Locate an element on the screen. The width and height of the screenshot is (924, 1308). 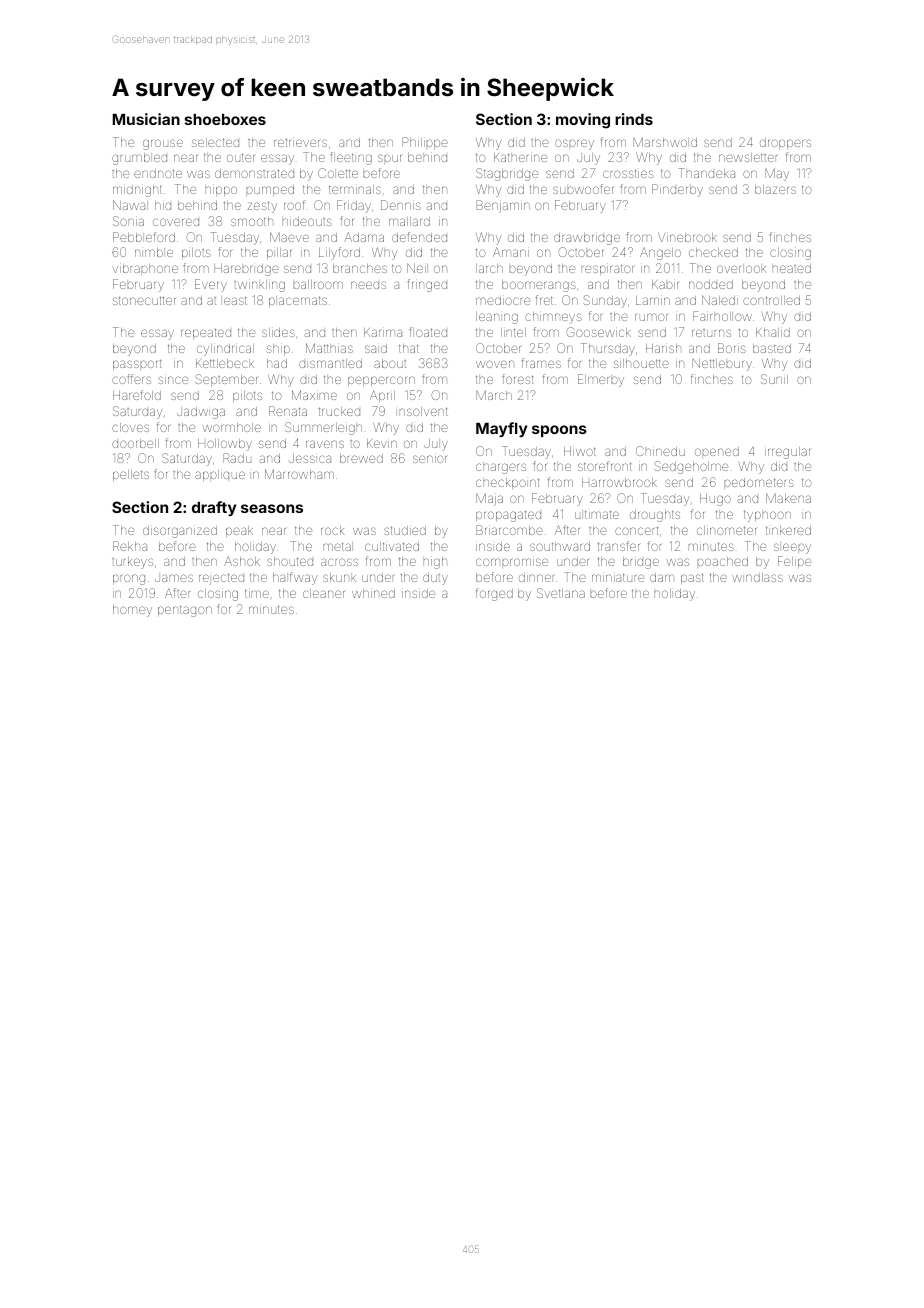
moving is located at coordinates (583, 121).
